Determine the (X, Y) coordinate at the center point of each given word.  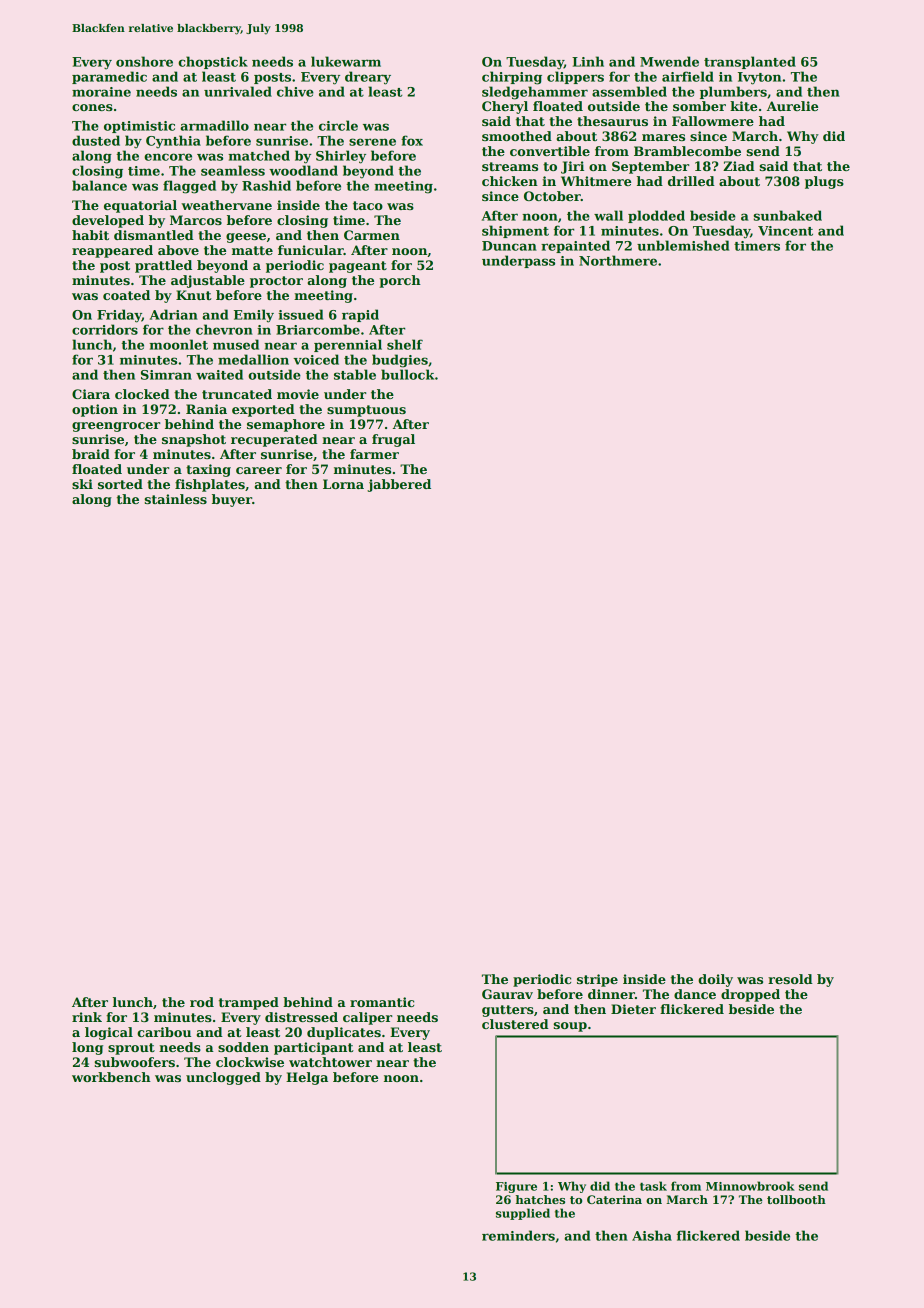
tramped (249, 1003)
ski (82, 484)
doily (715, 980)
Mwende (669, 61)
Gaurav (507, 994)
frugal (393, 440)
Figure (516, 1187)
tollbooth (796, 1199)
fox (412, 140)
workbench (111, 1077)
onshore (144, 61)
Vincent (785, 231)
